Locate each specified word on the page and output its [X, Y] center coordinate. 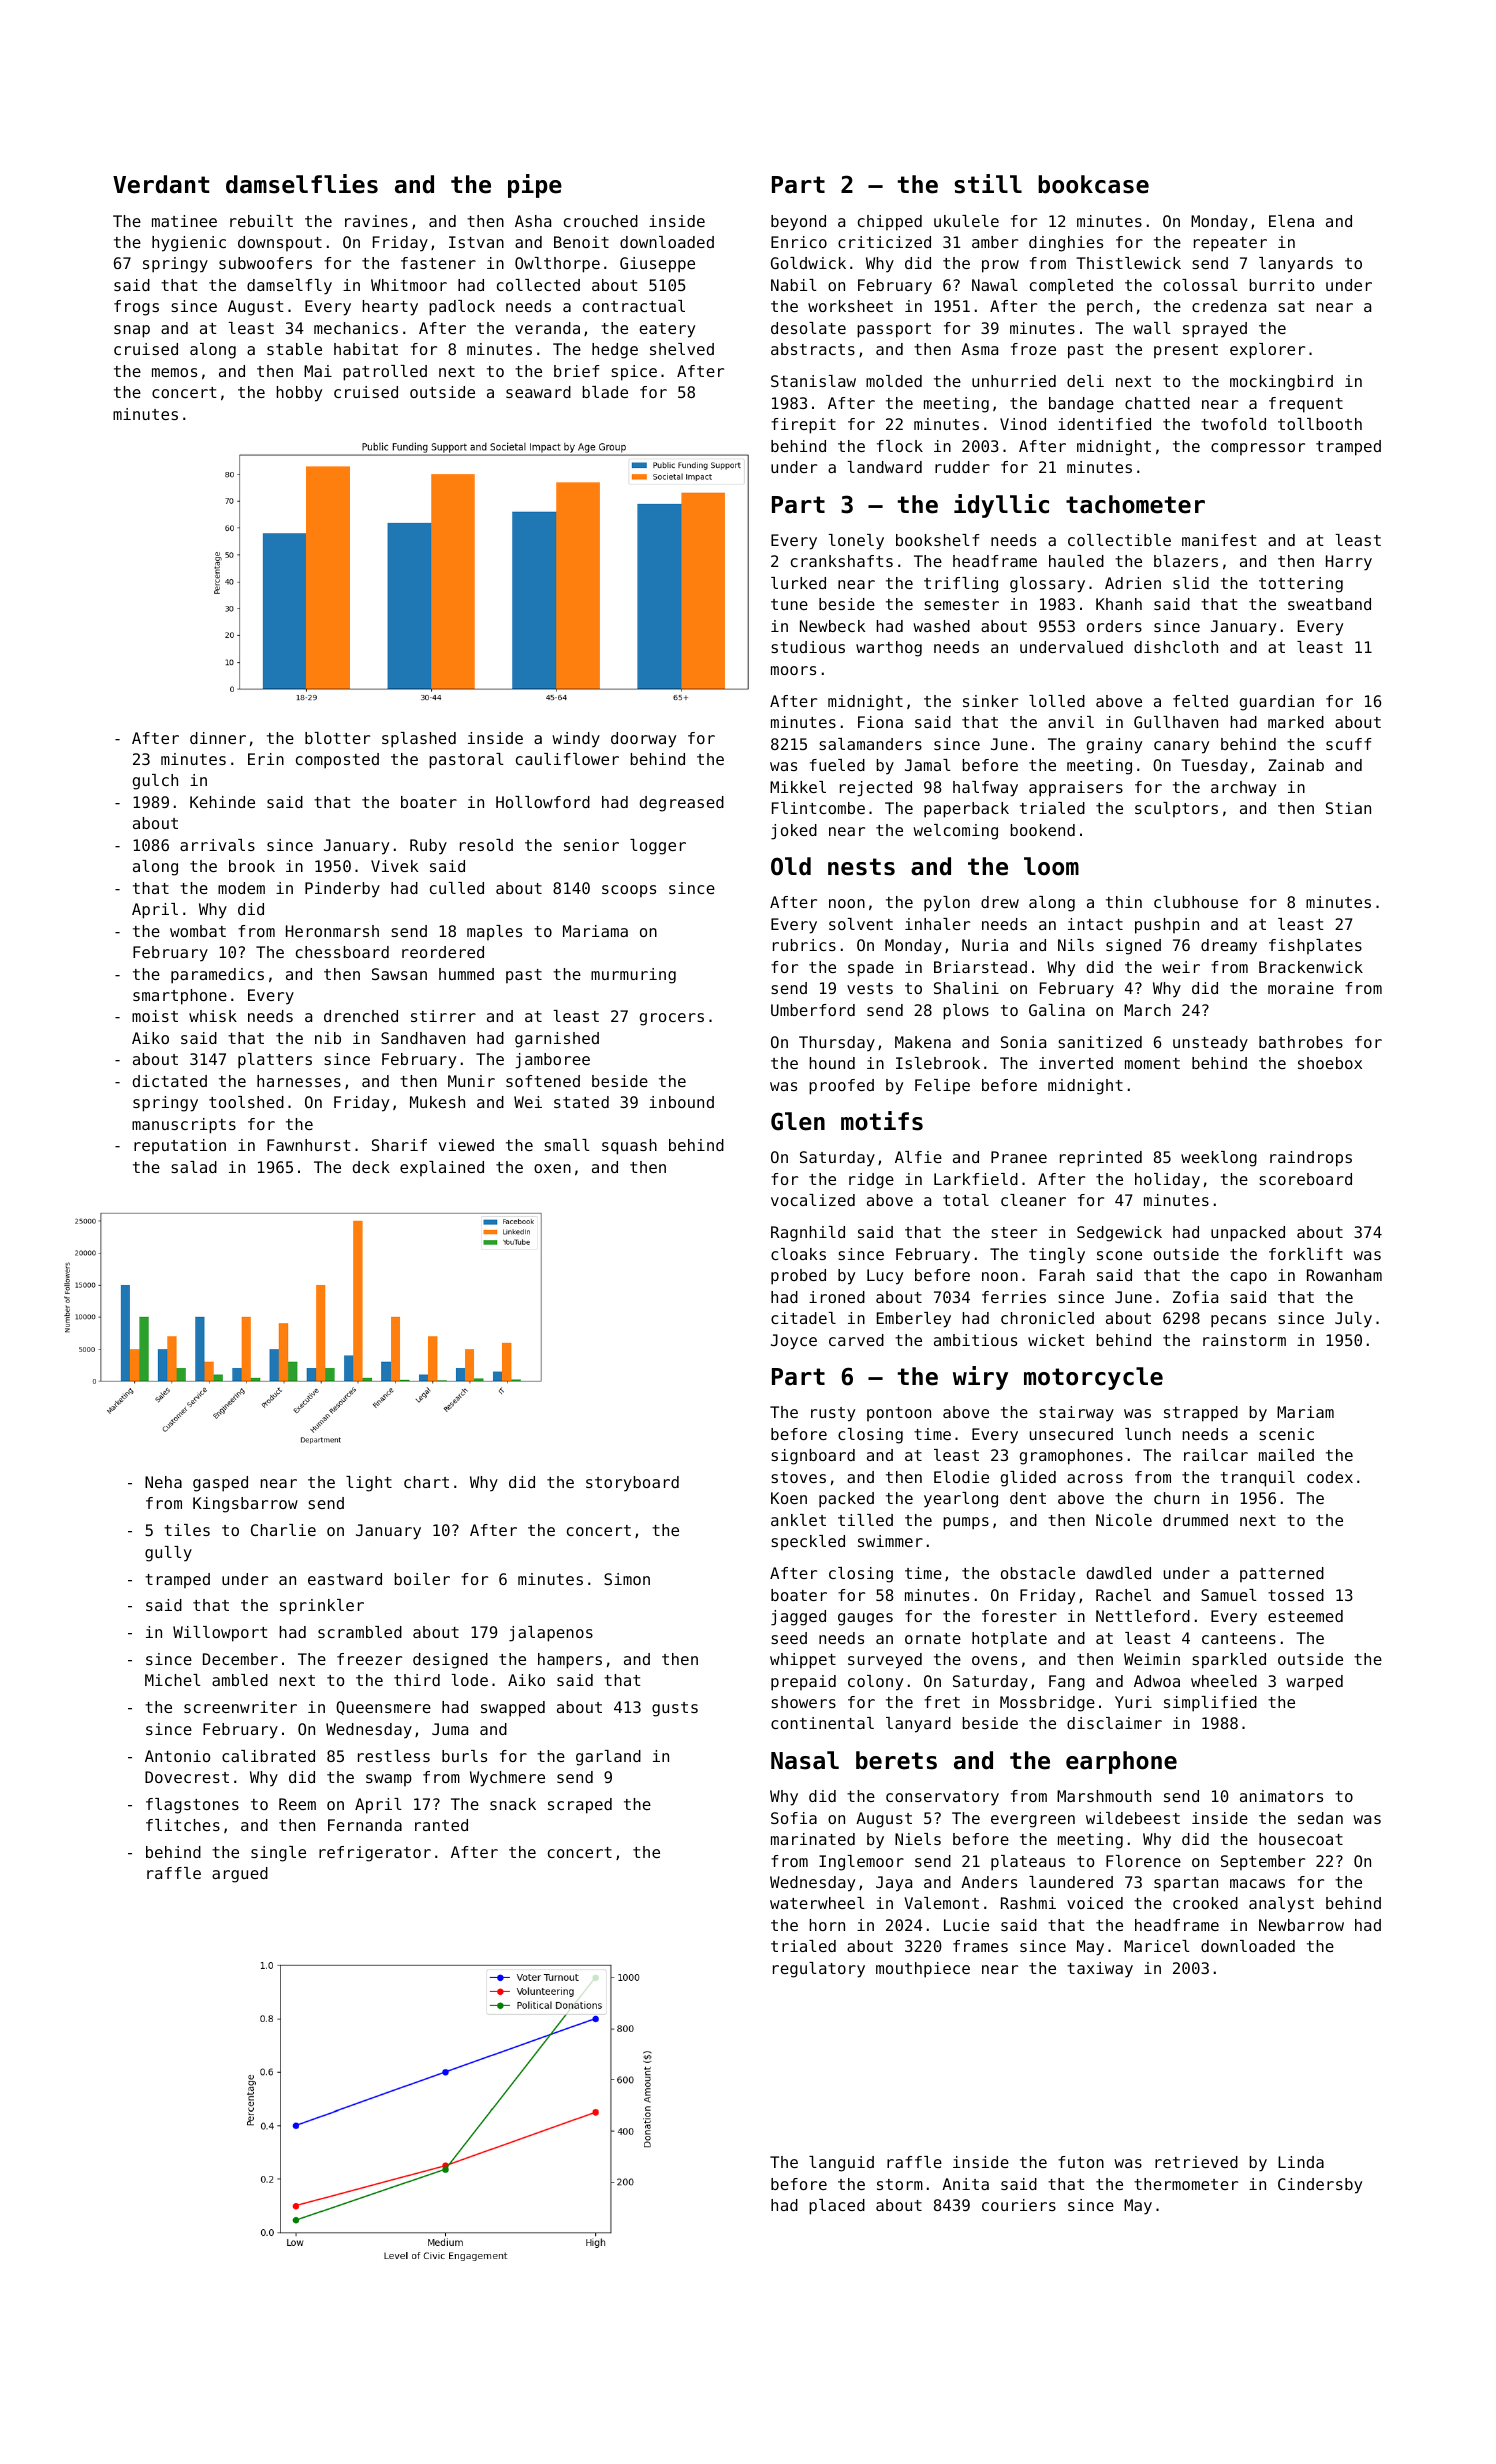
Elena [1291, 221]
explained [442, 1168]
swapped [513, 1709]
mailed [1286, 1455]
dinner [218, 738]
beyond [798, 223]
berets [896, 1760]
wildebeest [1133, 1818]
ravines [376, 221]
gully [168, 1554]
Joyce [794, 1342]
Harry [1349, 563]
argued [240, 1875]
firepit [803, 426]
